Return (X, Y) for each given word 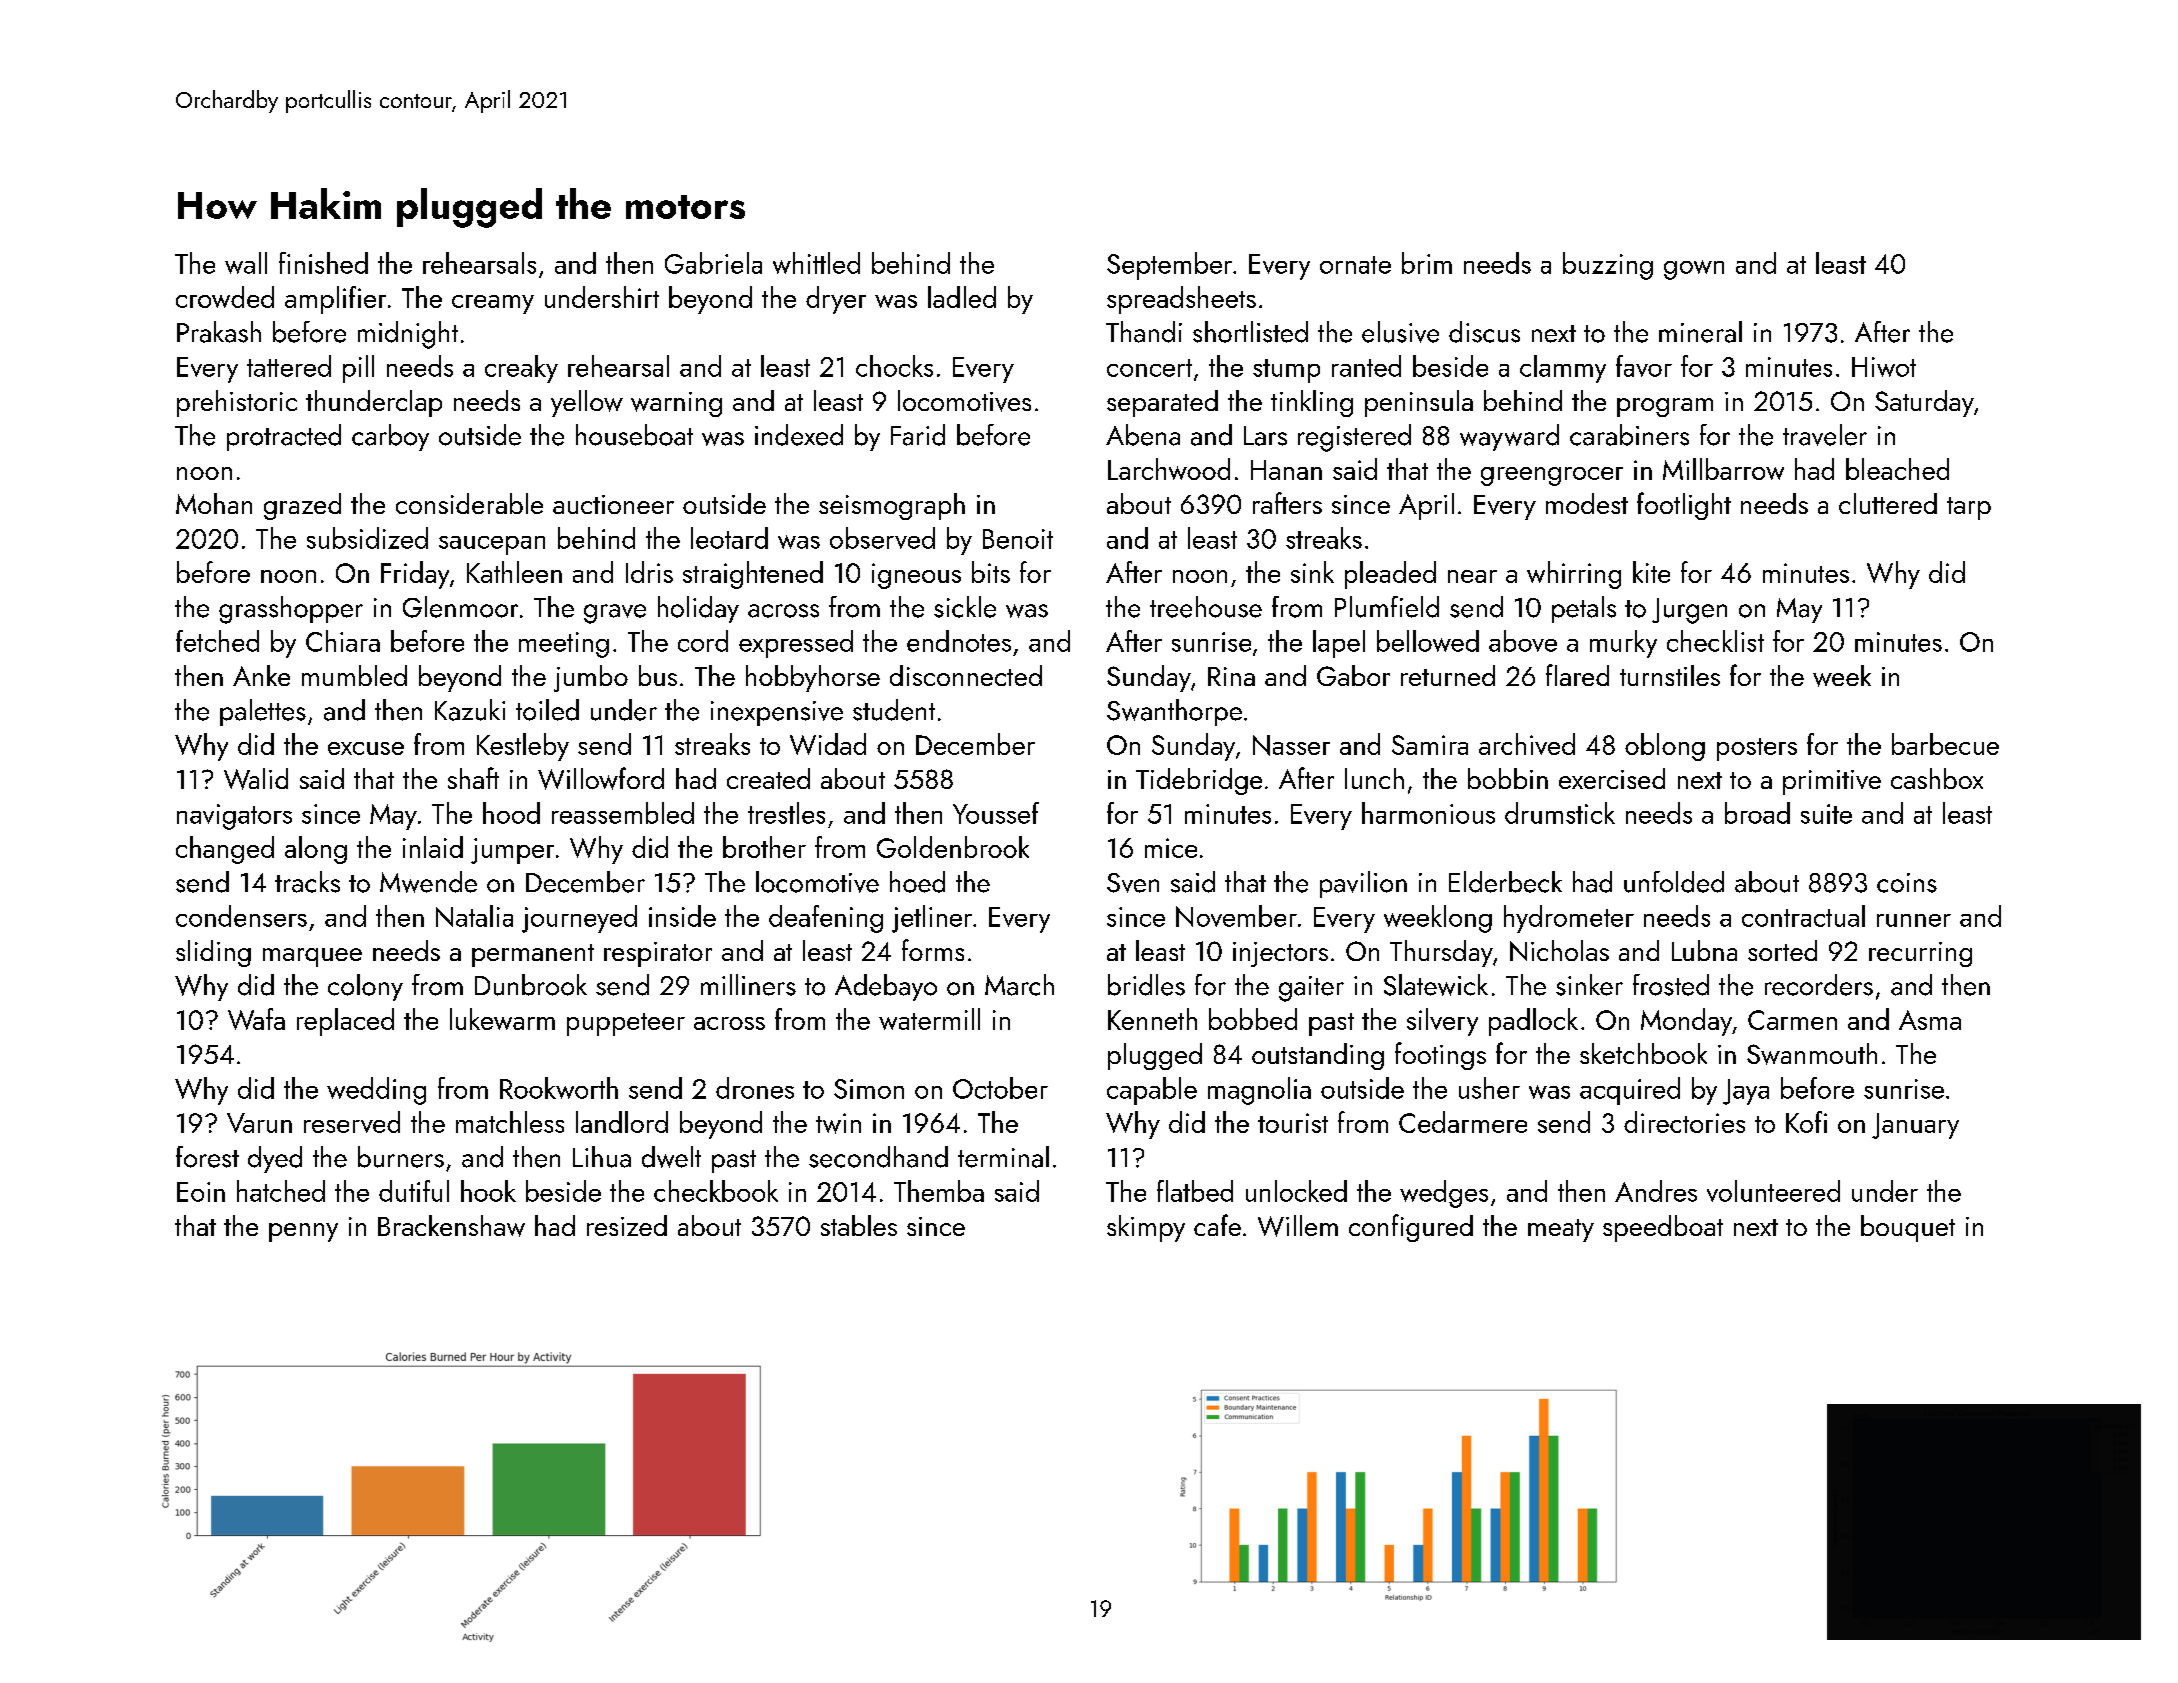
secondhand (878, 1157)
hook (488, 1191)
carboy (390, 437)
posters (1757, 749)
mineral (1700, 332)
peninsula (1419, 403)
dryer (836, 300)
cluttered (1888, 503)
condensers (241, 916)
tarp (1969, 508)
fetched (217, 641)
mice (1171, 848)
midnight (408, 335)
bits (991, 572)
